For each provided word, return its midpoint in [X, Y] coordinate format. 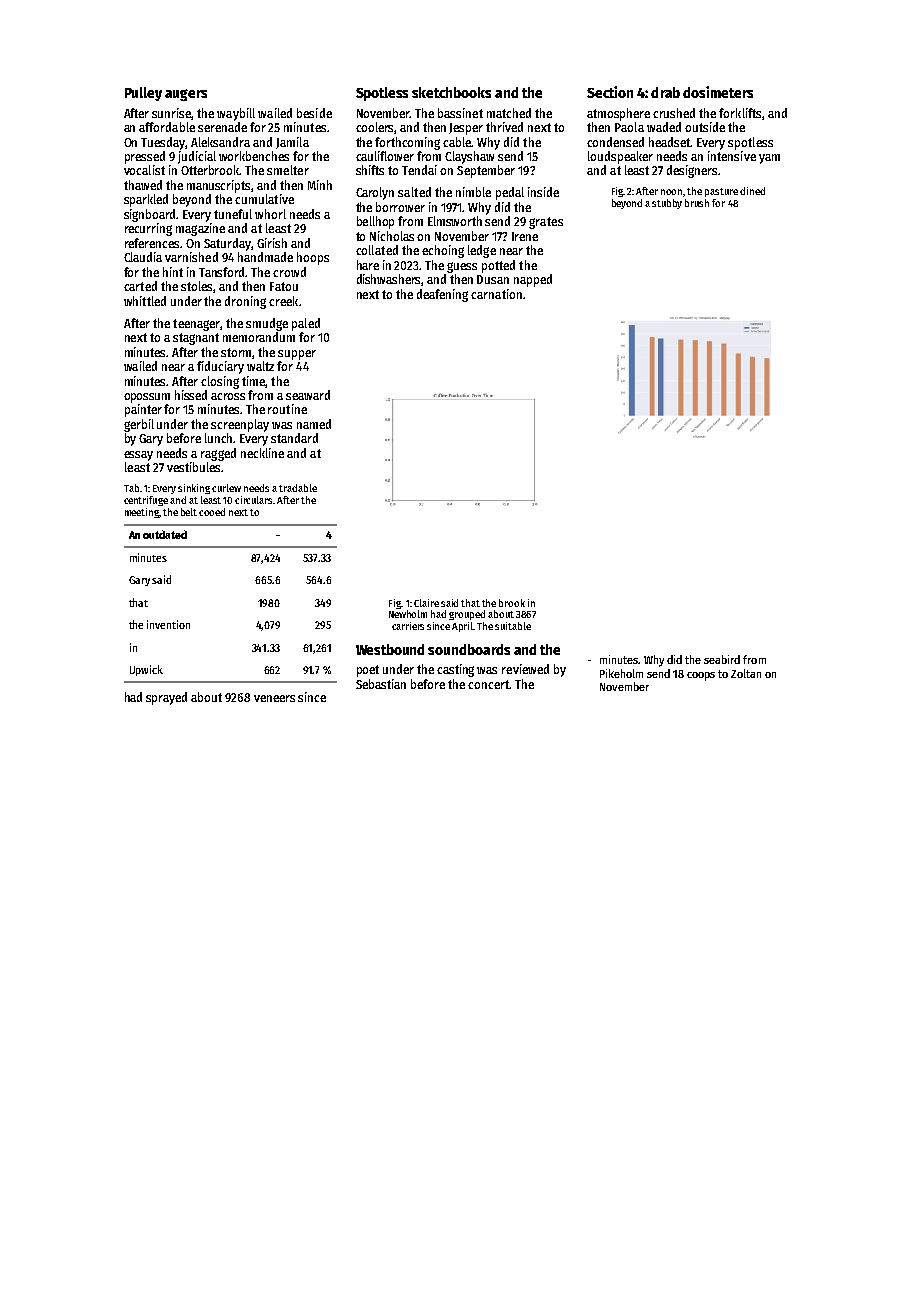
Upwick [146, 670]
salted [414, 192]
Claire [426, 603]
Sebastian [381, 684]
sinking [194, 489]
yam [769, 159]
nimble [473, 192]
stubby [667, 204]
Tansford [222, 272]
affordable [167, 127]
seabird [722, 659]
